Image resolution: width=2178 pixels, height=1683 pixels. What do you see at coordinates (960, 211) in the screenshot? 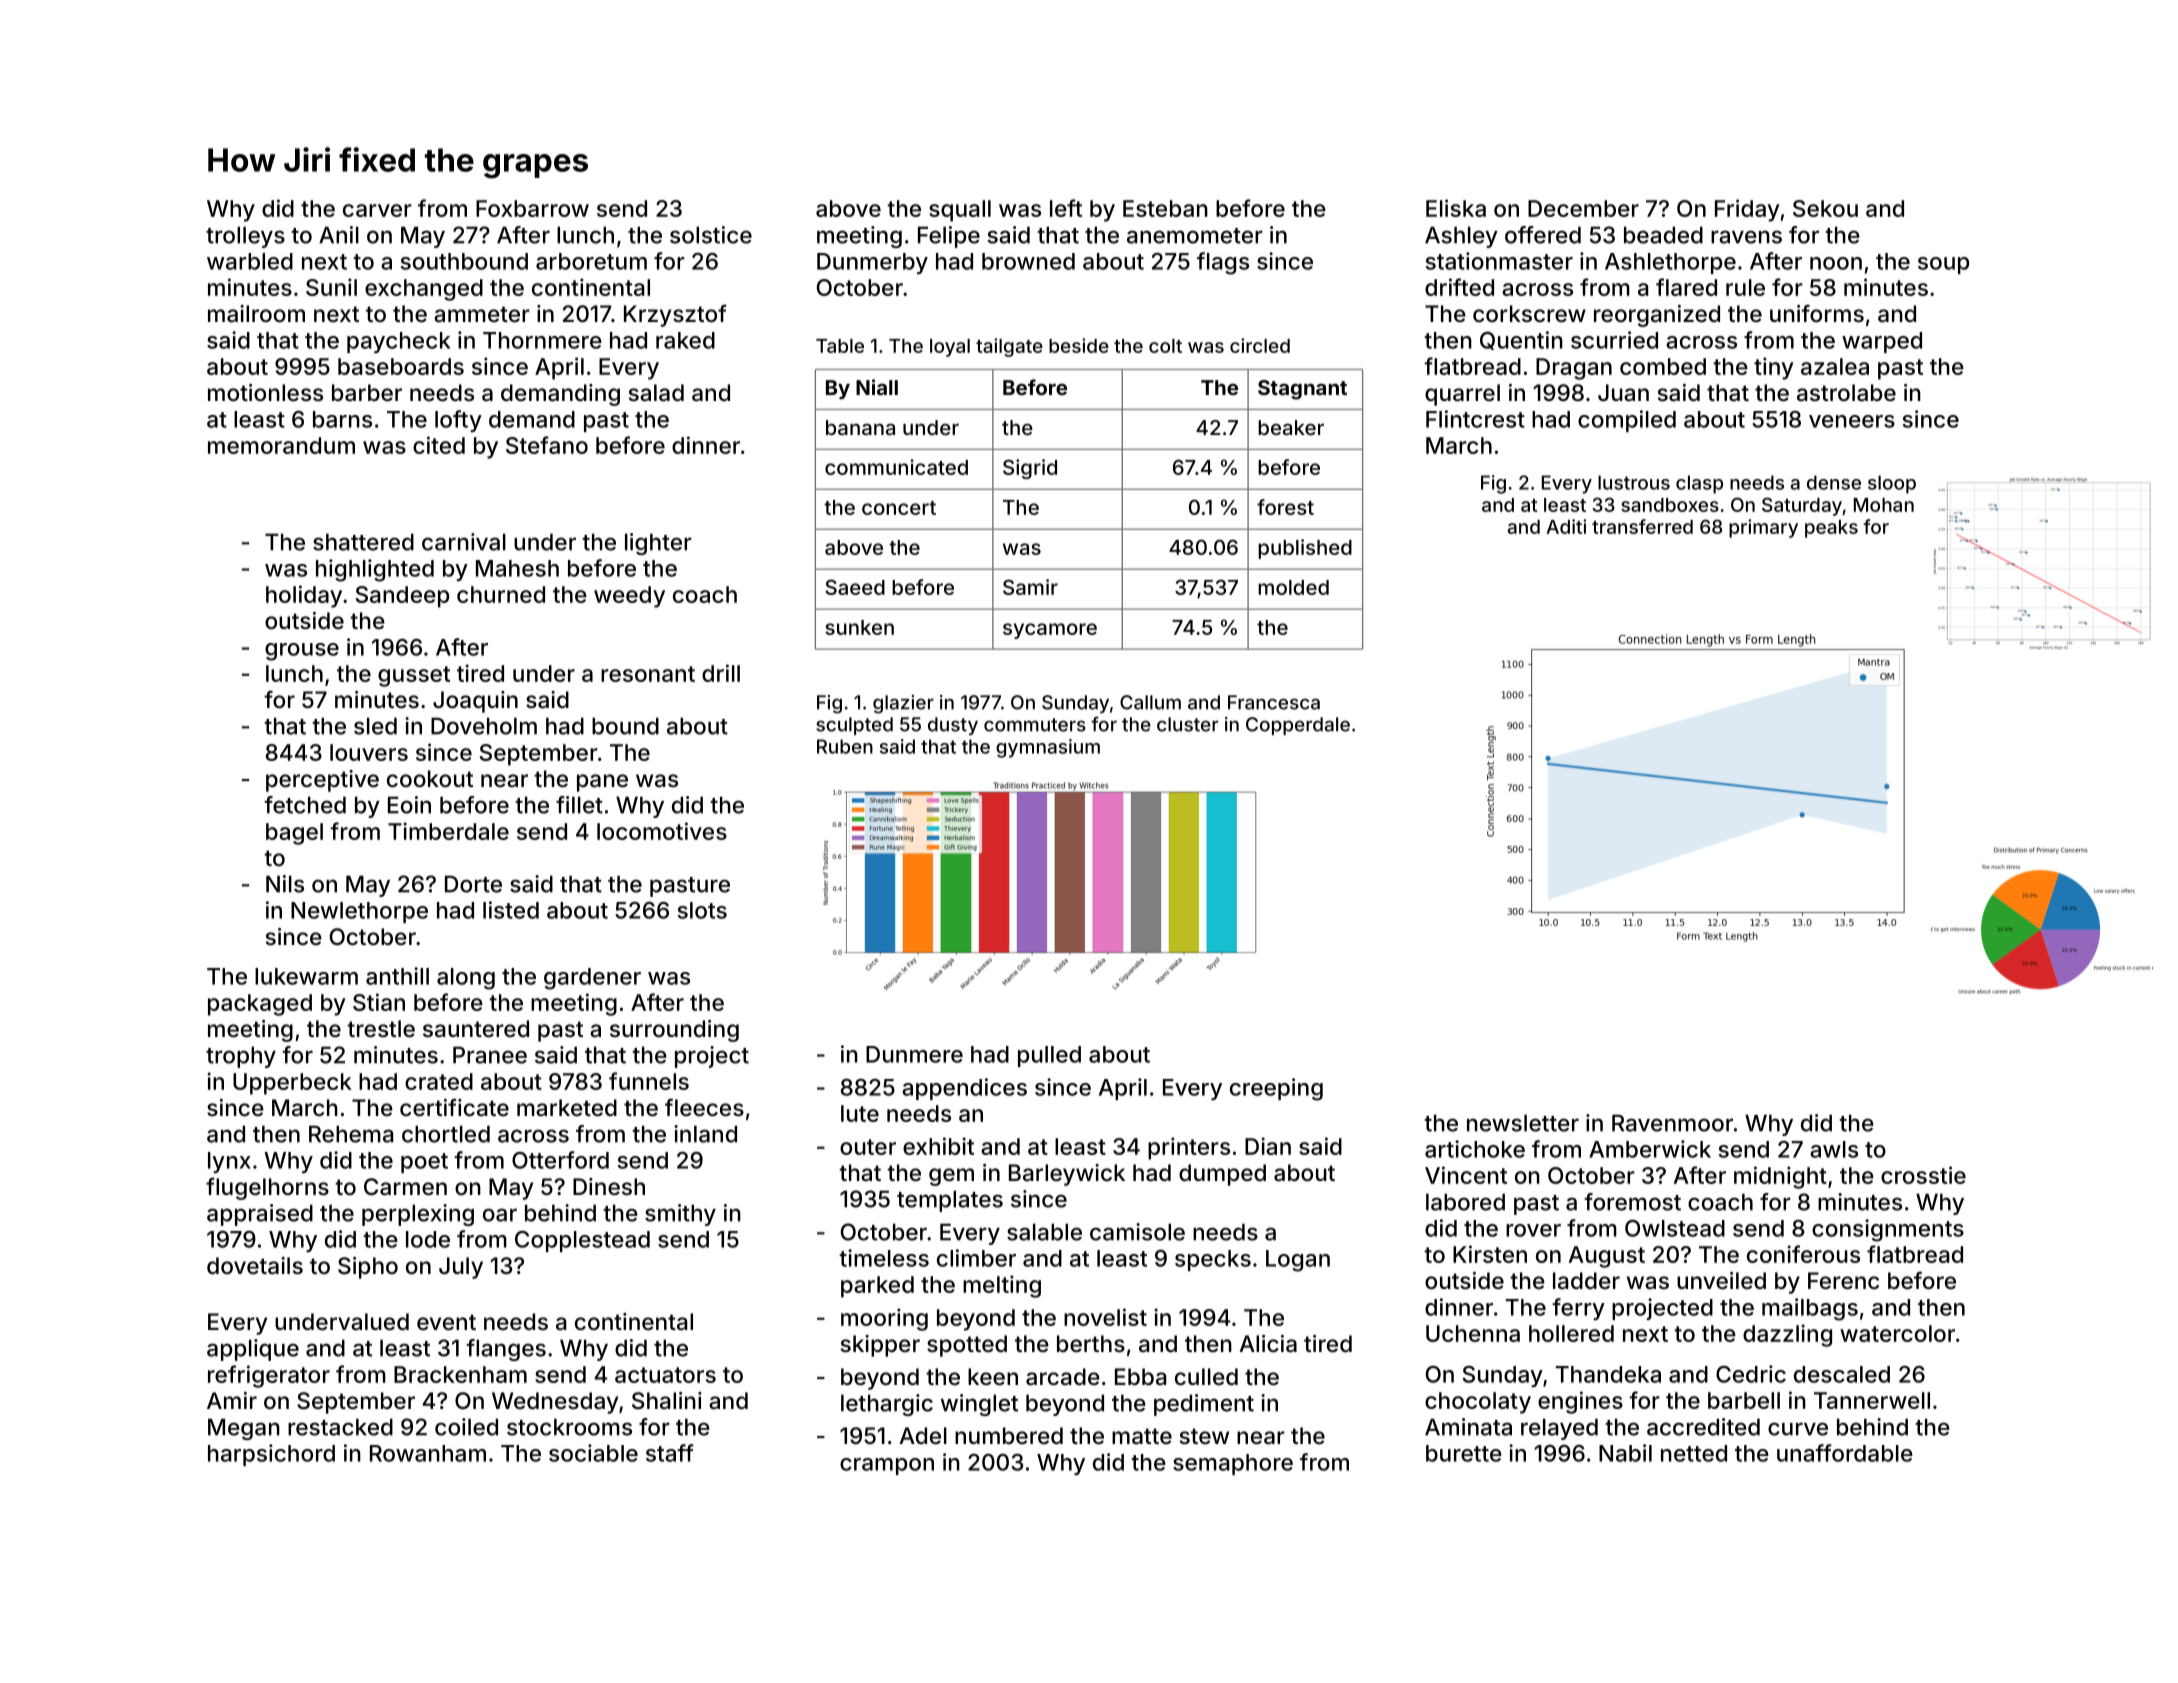
I see `squall` at bounding box center [960, 211].
